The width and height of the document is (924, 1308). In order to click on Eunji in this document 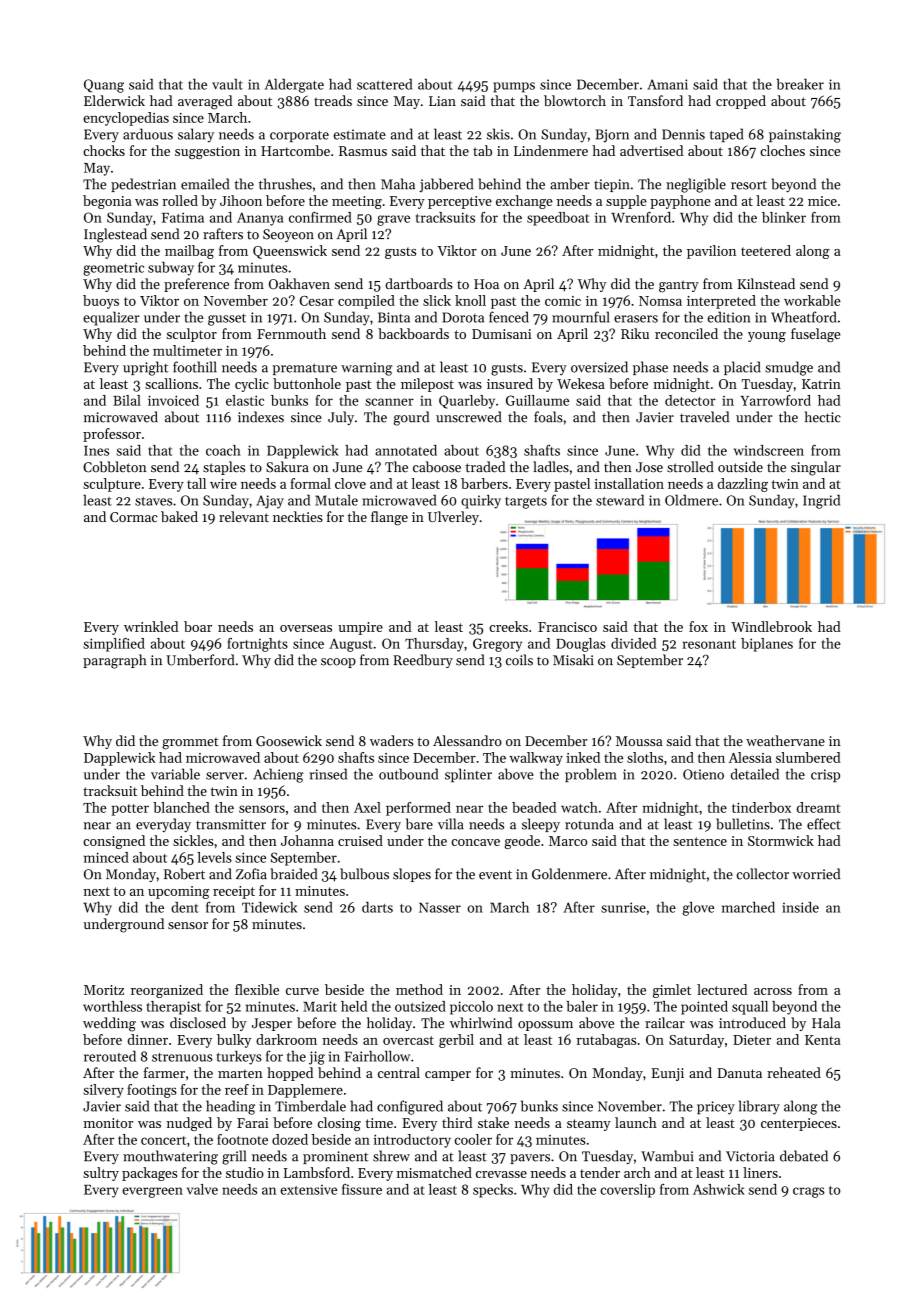, I will do `click(667, 1074)`.
